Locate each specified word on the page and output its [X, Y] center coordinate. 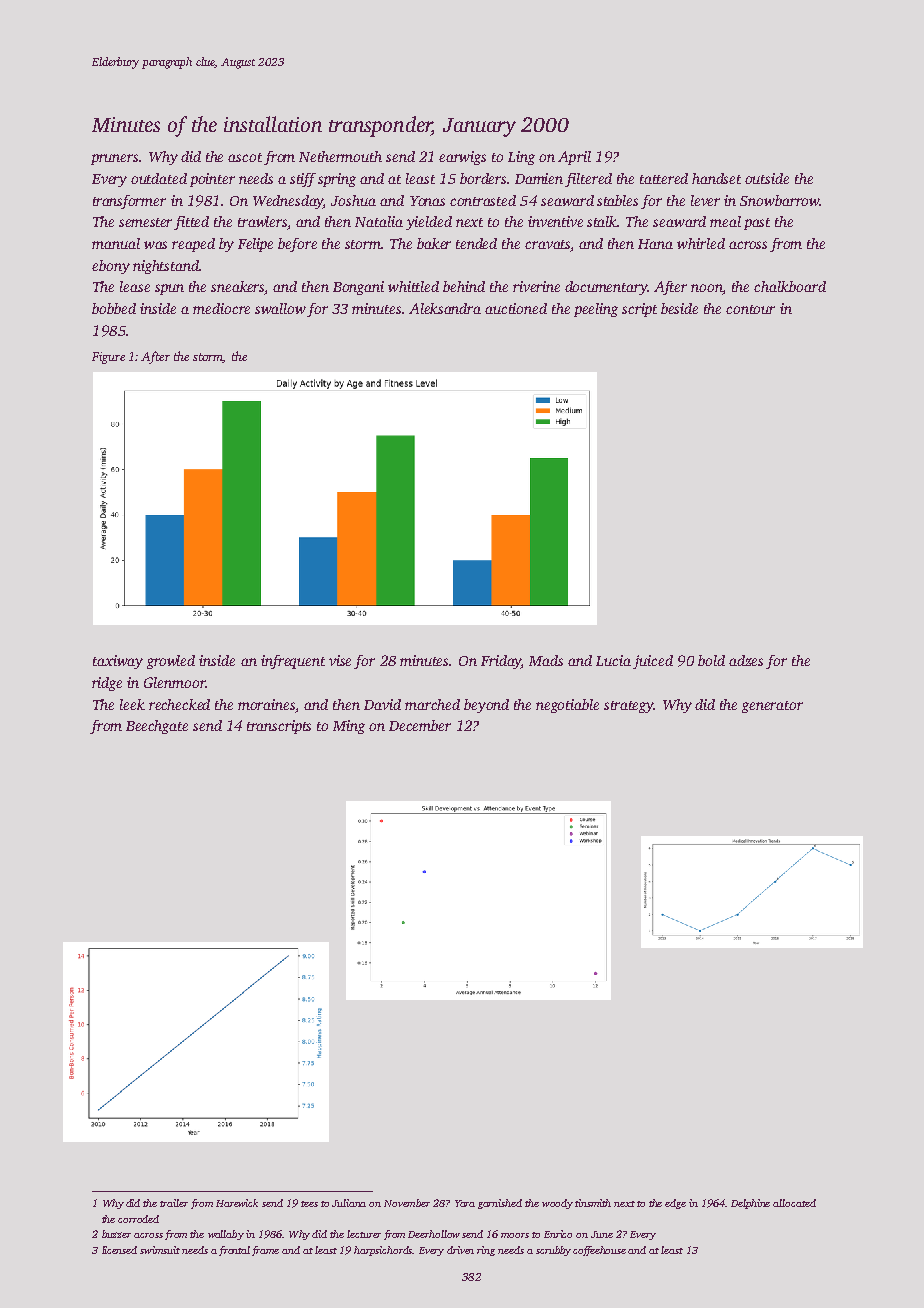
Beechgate [157, 727]
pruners [114, 159]
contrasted [483, 200]
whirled [701, 243]
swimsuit [160, 1250]
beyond [486, 706]
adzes [746, 660]
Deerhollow [434, 1234]
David [382, 704]
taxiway [118, 662]
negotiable [567, 706]
